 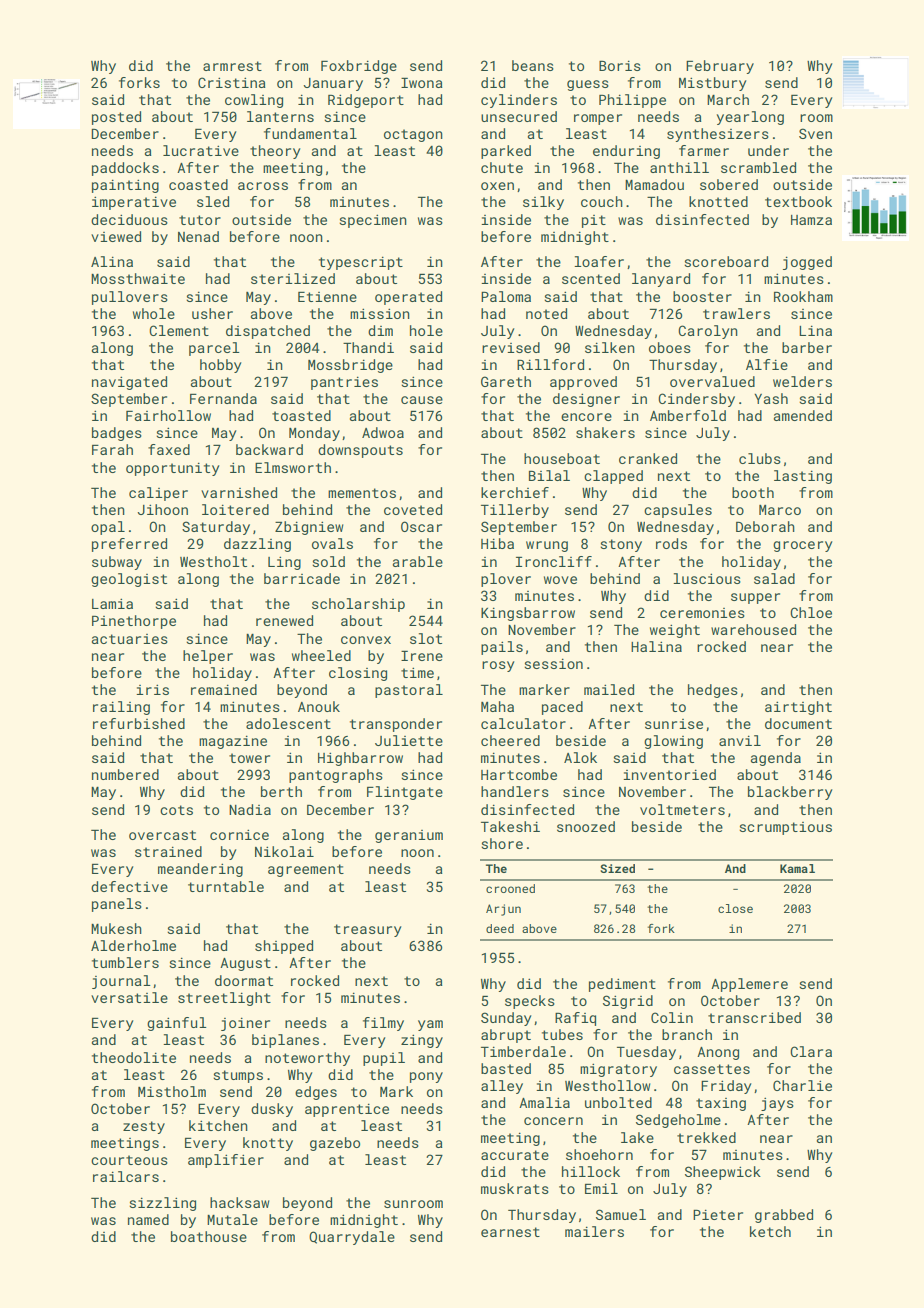 I want to click on tower, so click(x=249, y=758).
